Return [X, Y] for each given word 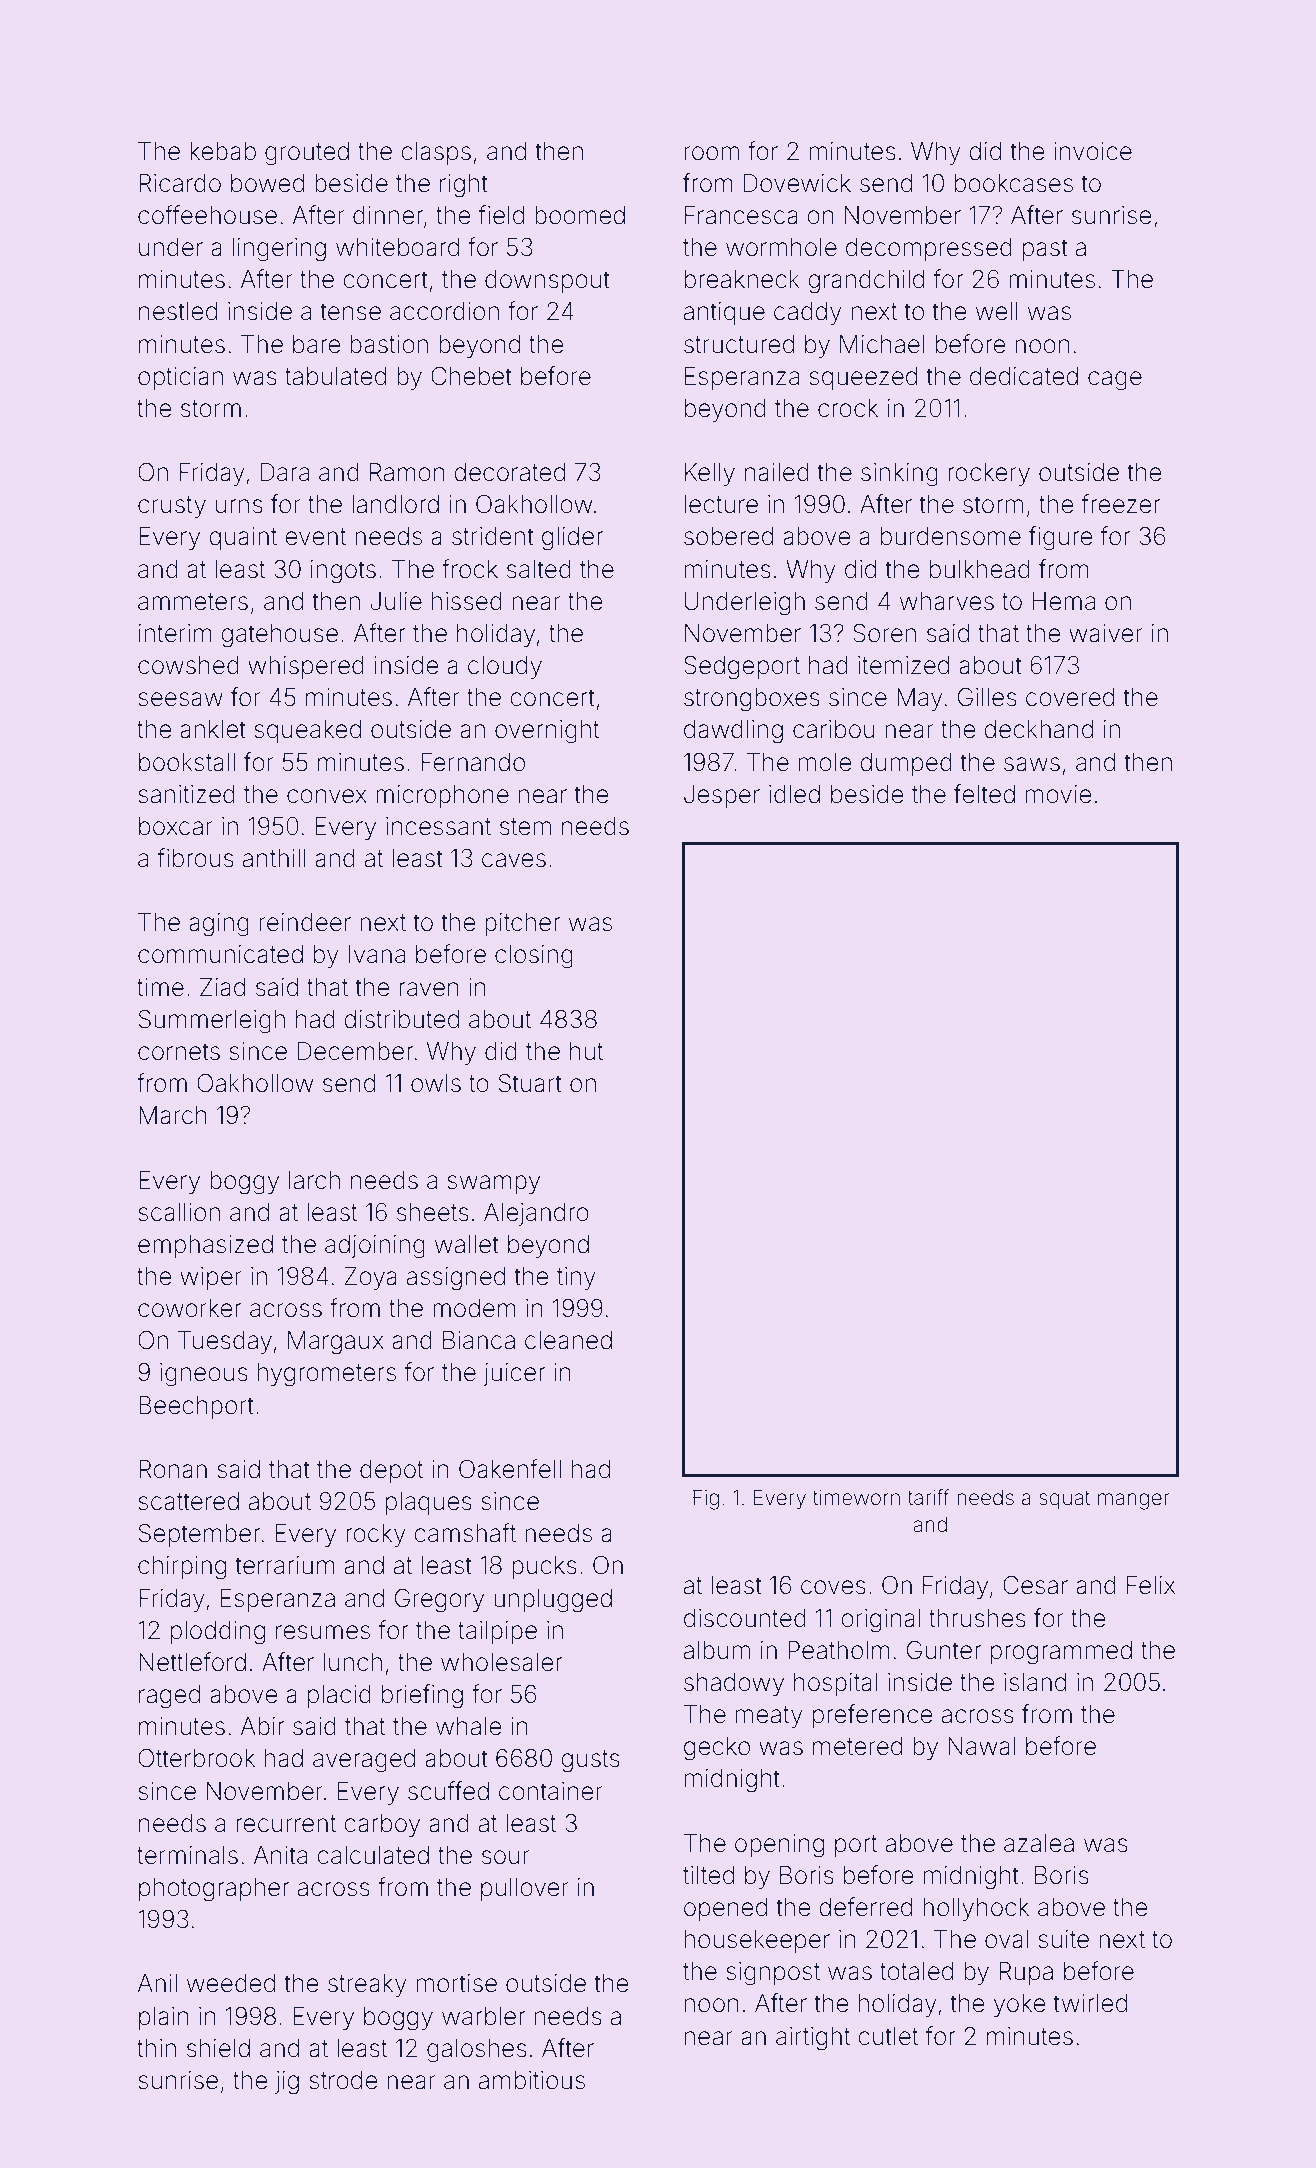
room [712, 153]
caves [514, 860]
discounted [745, 1618]
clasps [436, 153]
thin [156, 2048]
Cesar [1035, 1585]
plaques [429, 1503]
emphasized [205, 1246]
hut [586, 1051]
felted [984, 794]
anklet [213, 729]
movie [1059, 794]
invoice [1093, 151]
